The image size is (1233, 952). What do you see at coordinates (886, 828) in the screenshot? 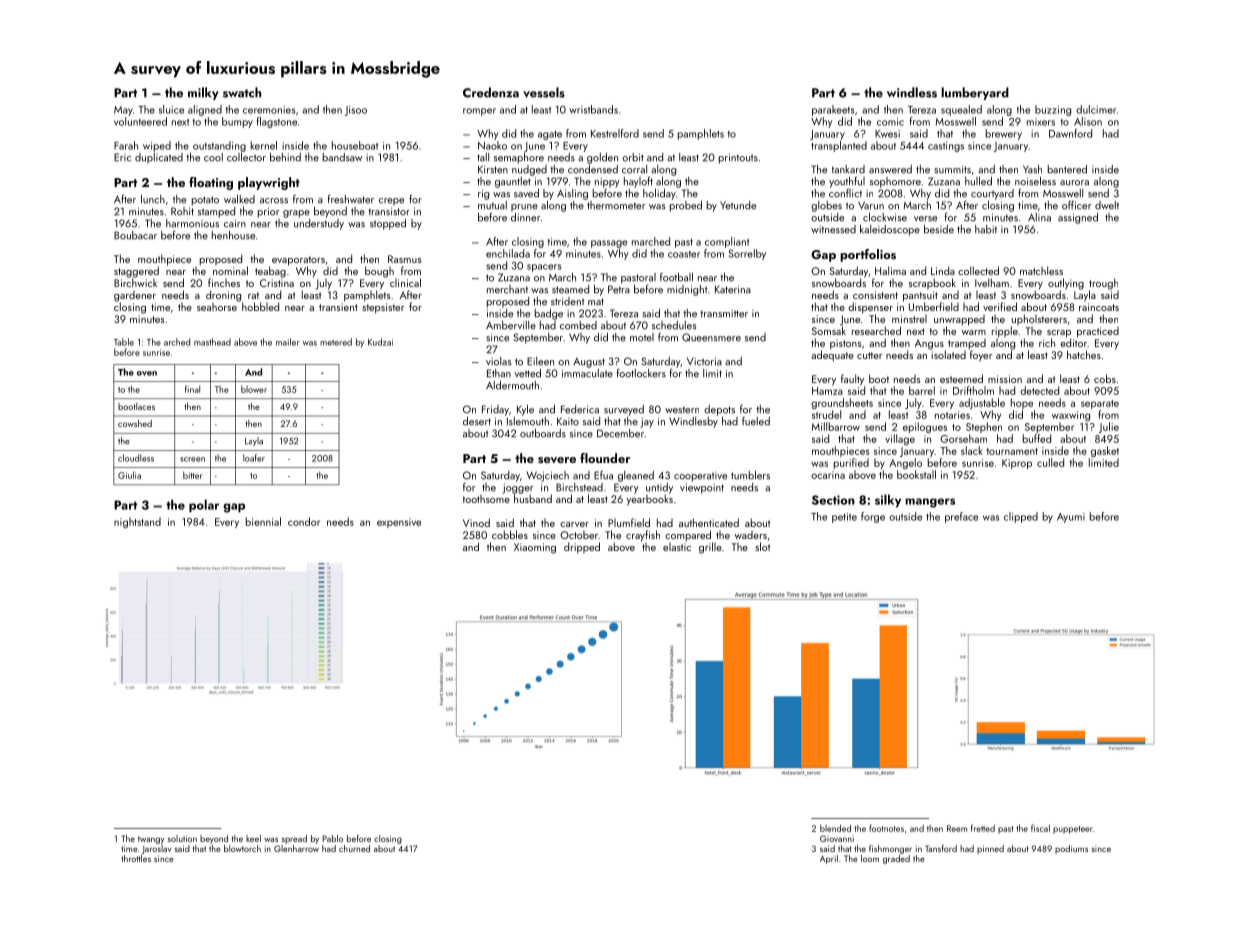
I see `footnotes` at bounding box center [886, 828].
